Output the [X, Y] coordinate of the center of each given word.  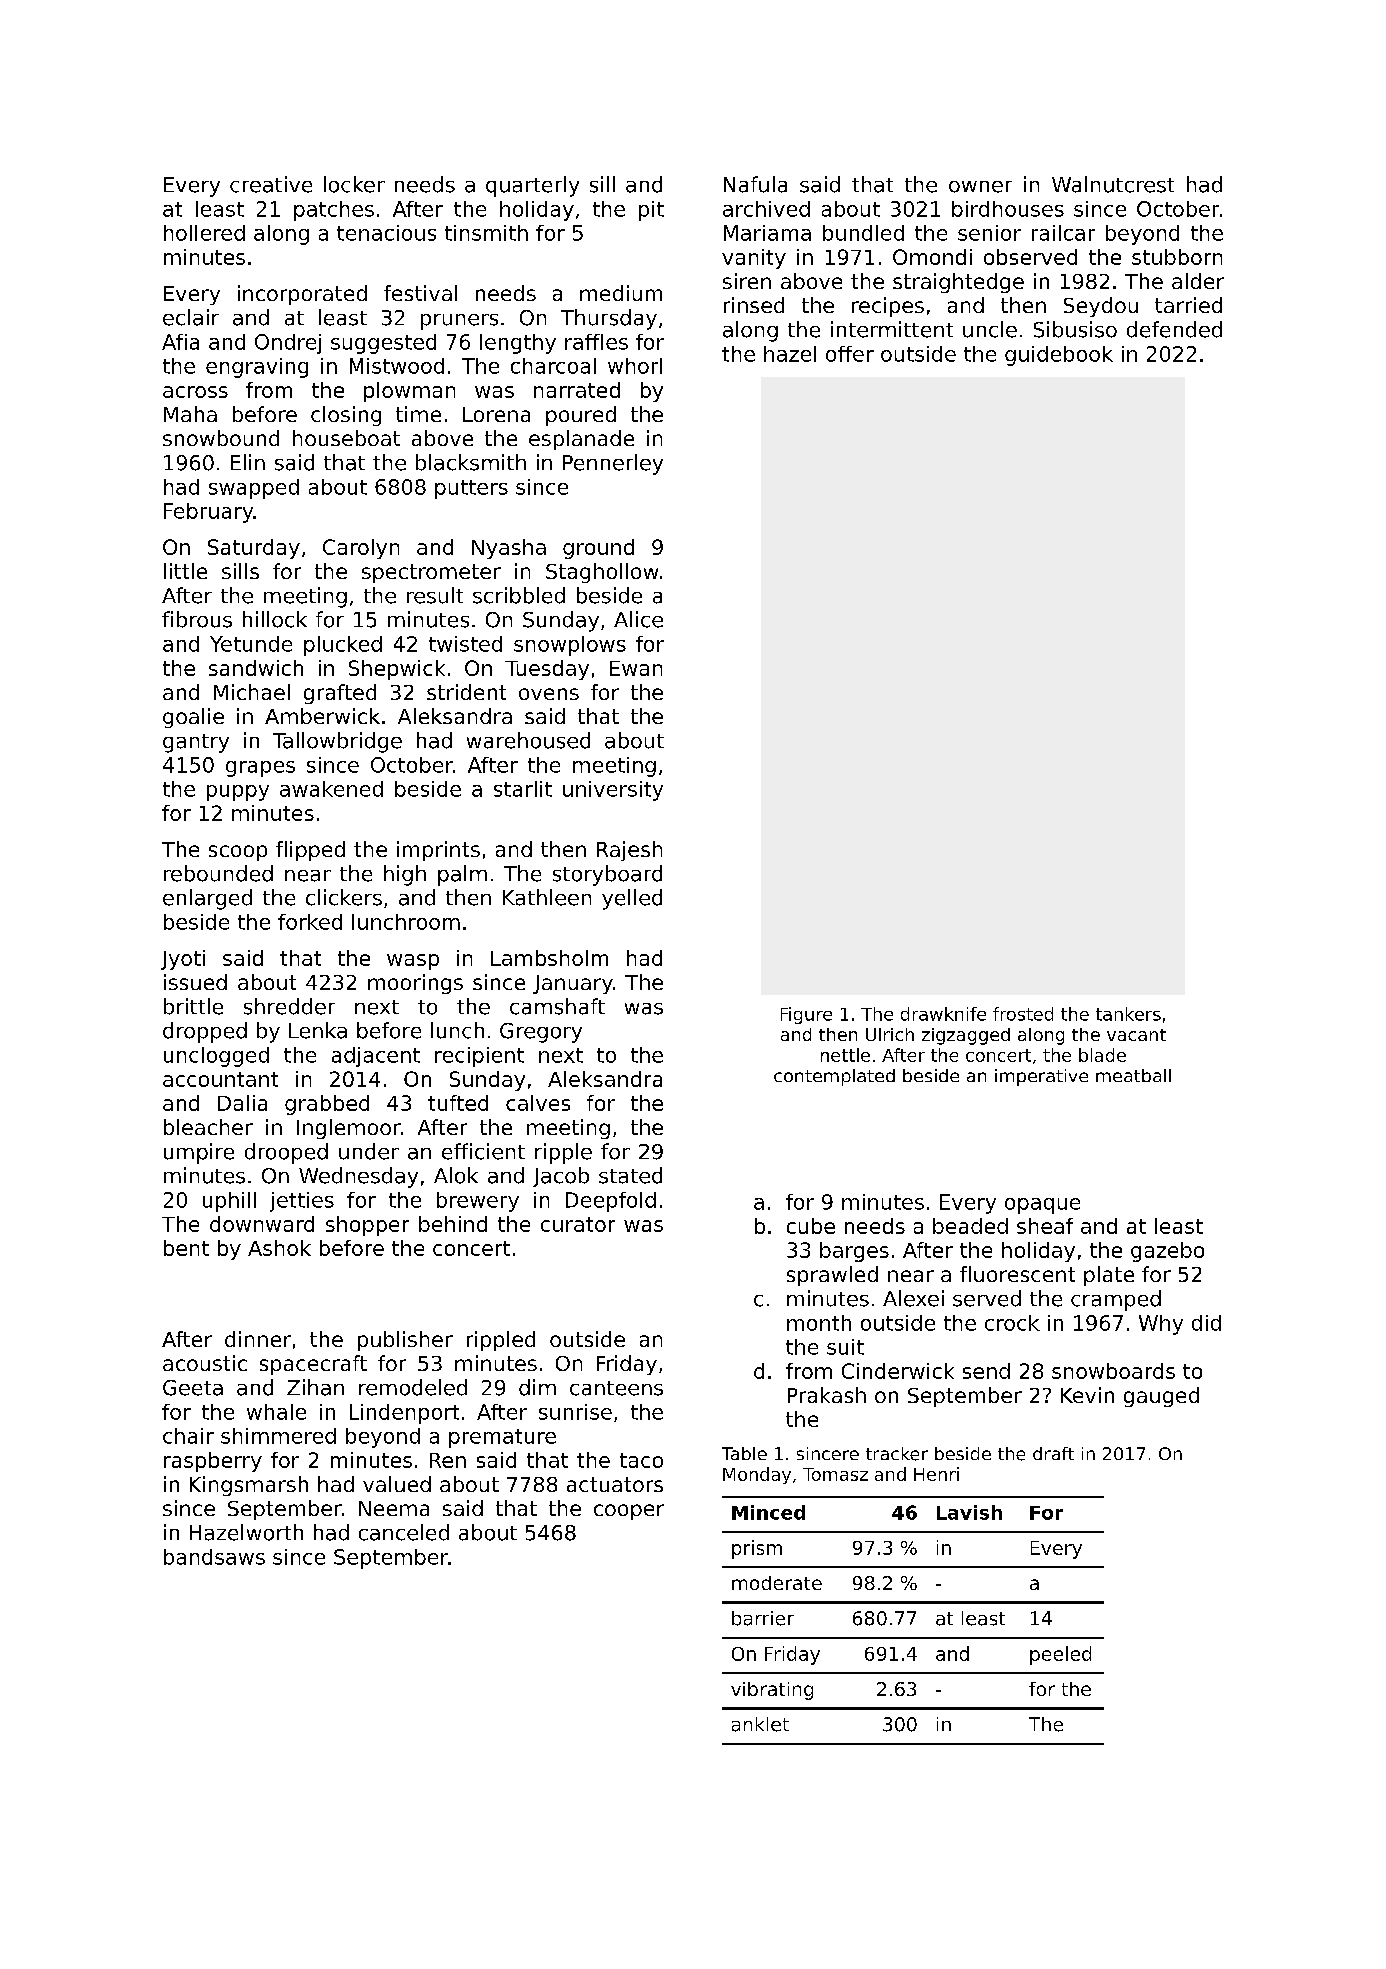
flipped [310, 851]
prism [757, 1549]
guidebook [1059, 356]
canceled [404, 1532]
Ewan [636, 668]
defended [1174, 329]
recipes [888, 307]
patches [334, 211]
